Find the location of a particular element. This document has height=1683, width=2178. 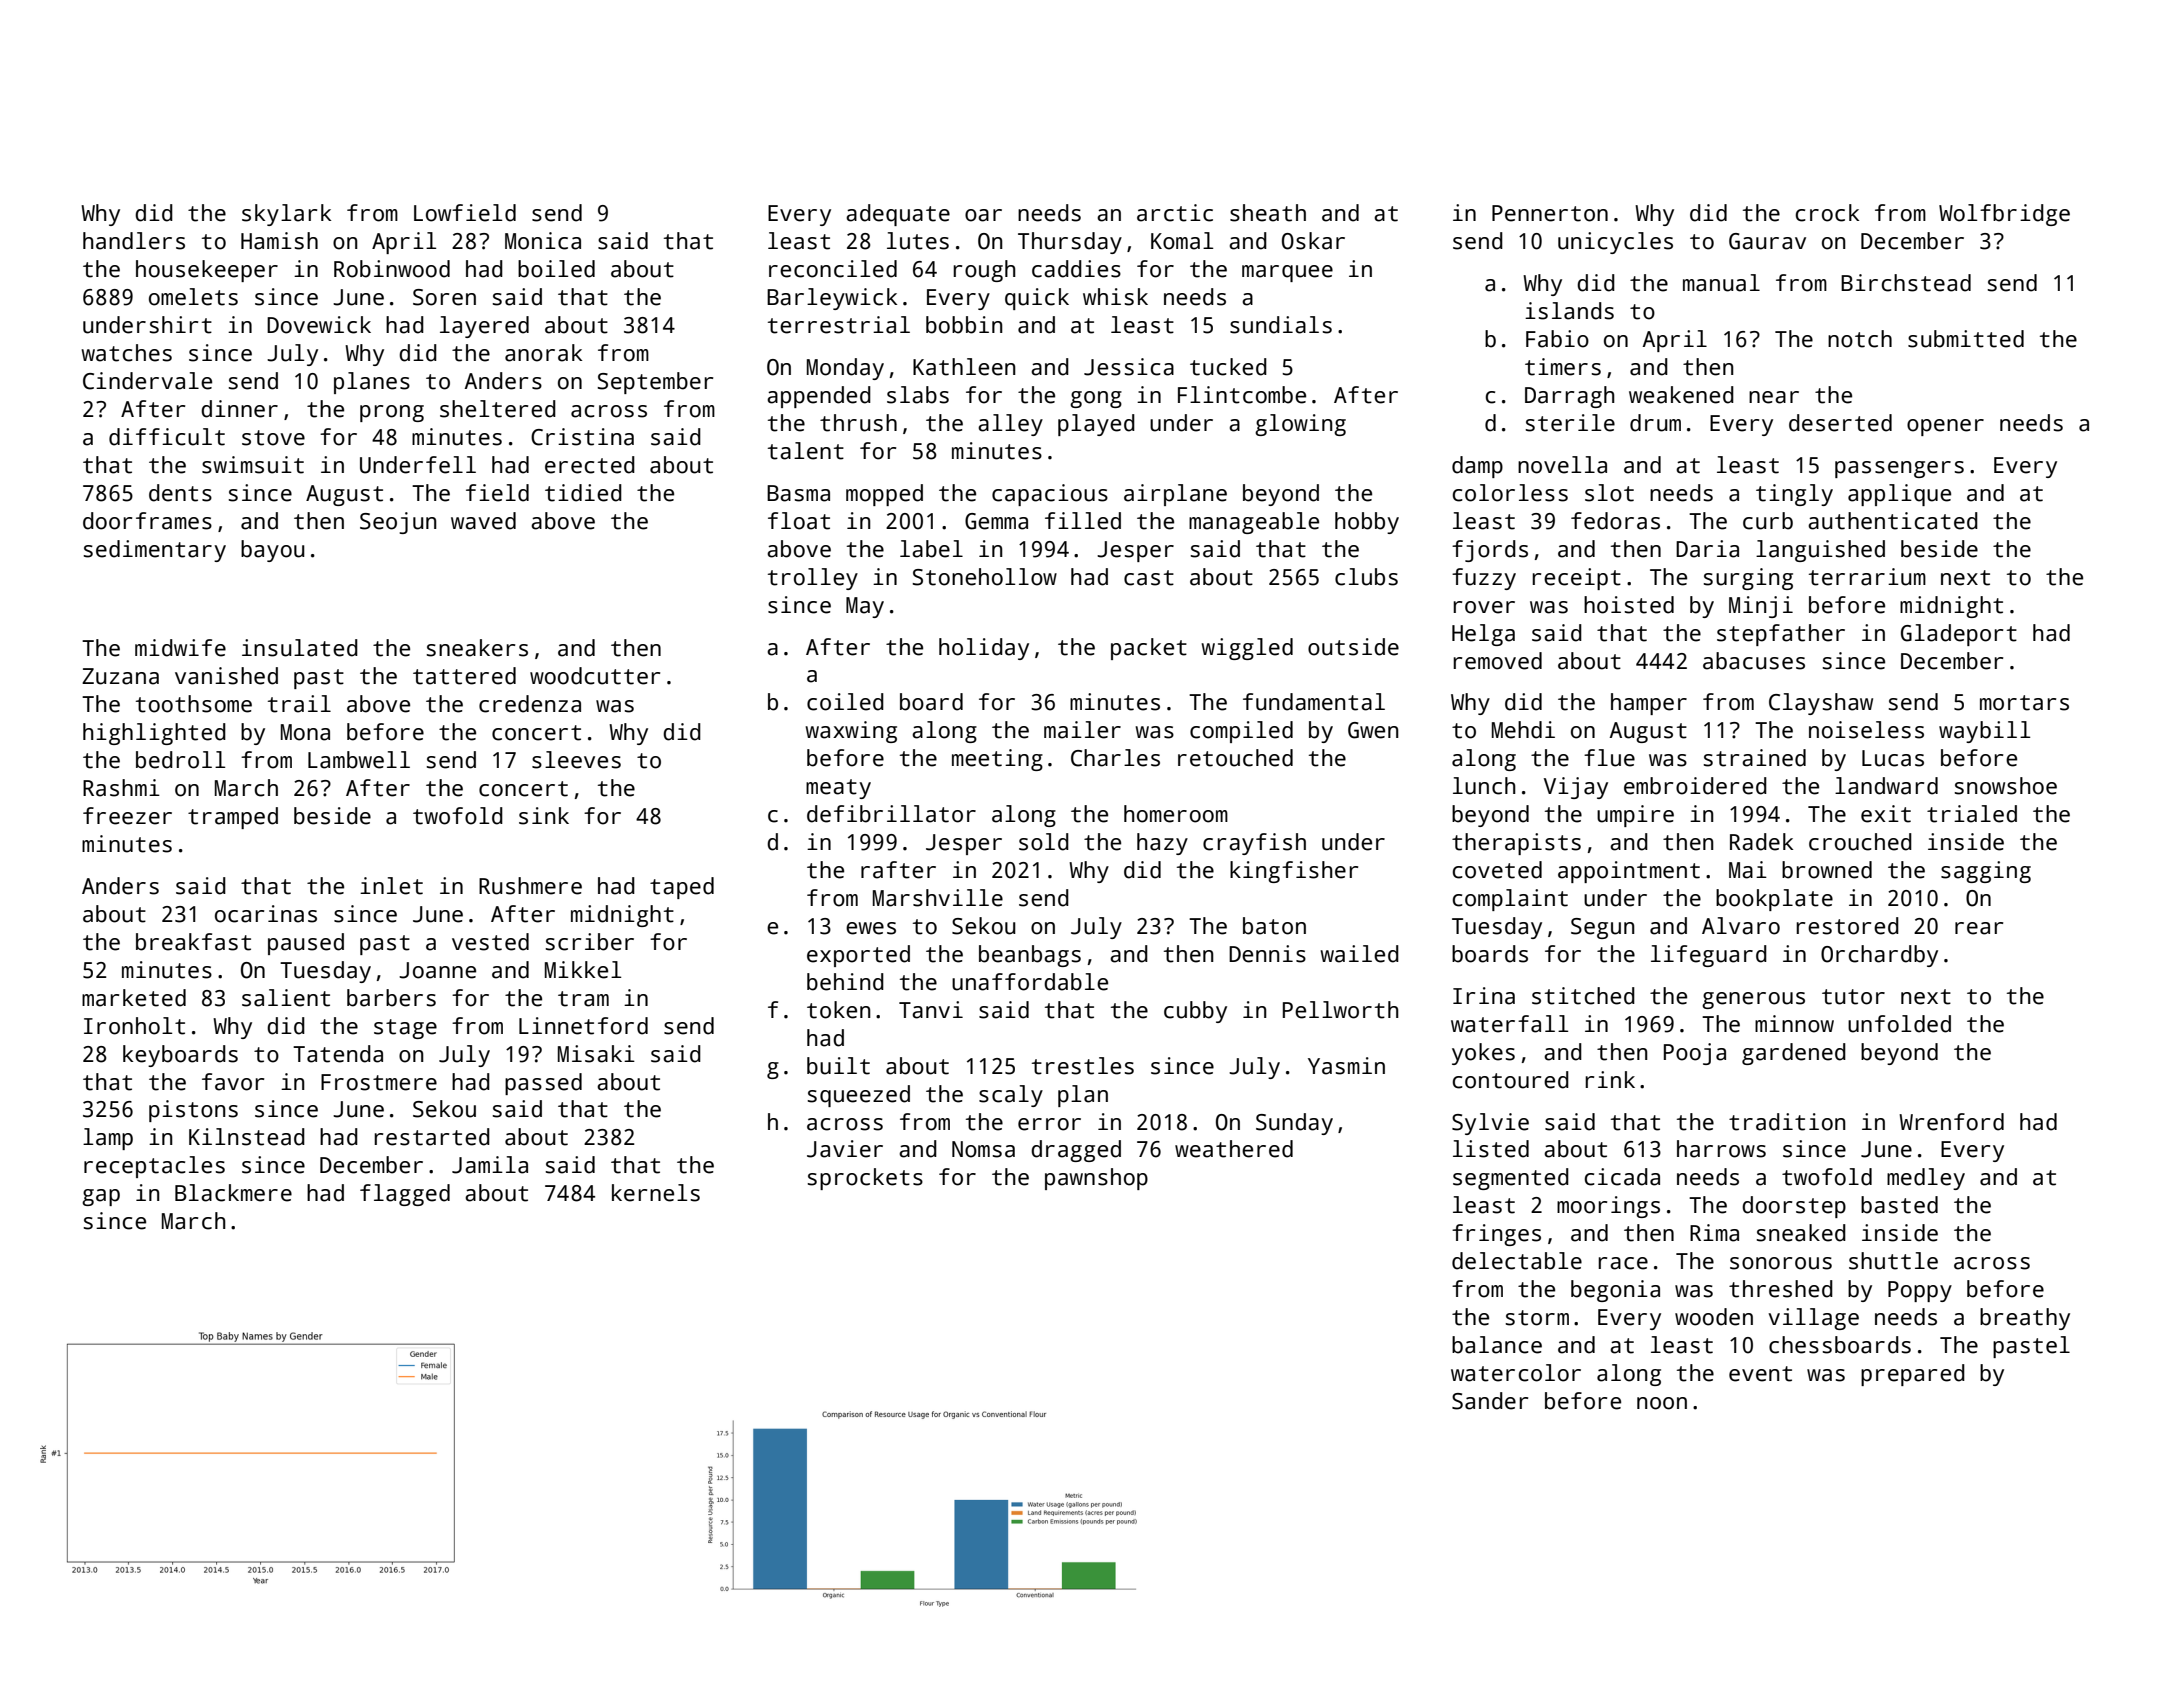

village is located at coordinates (1813, 1319).
